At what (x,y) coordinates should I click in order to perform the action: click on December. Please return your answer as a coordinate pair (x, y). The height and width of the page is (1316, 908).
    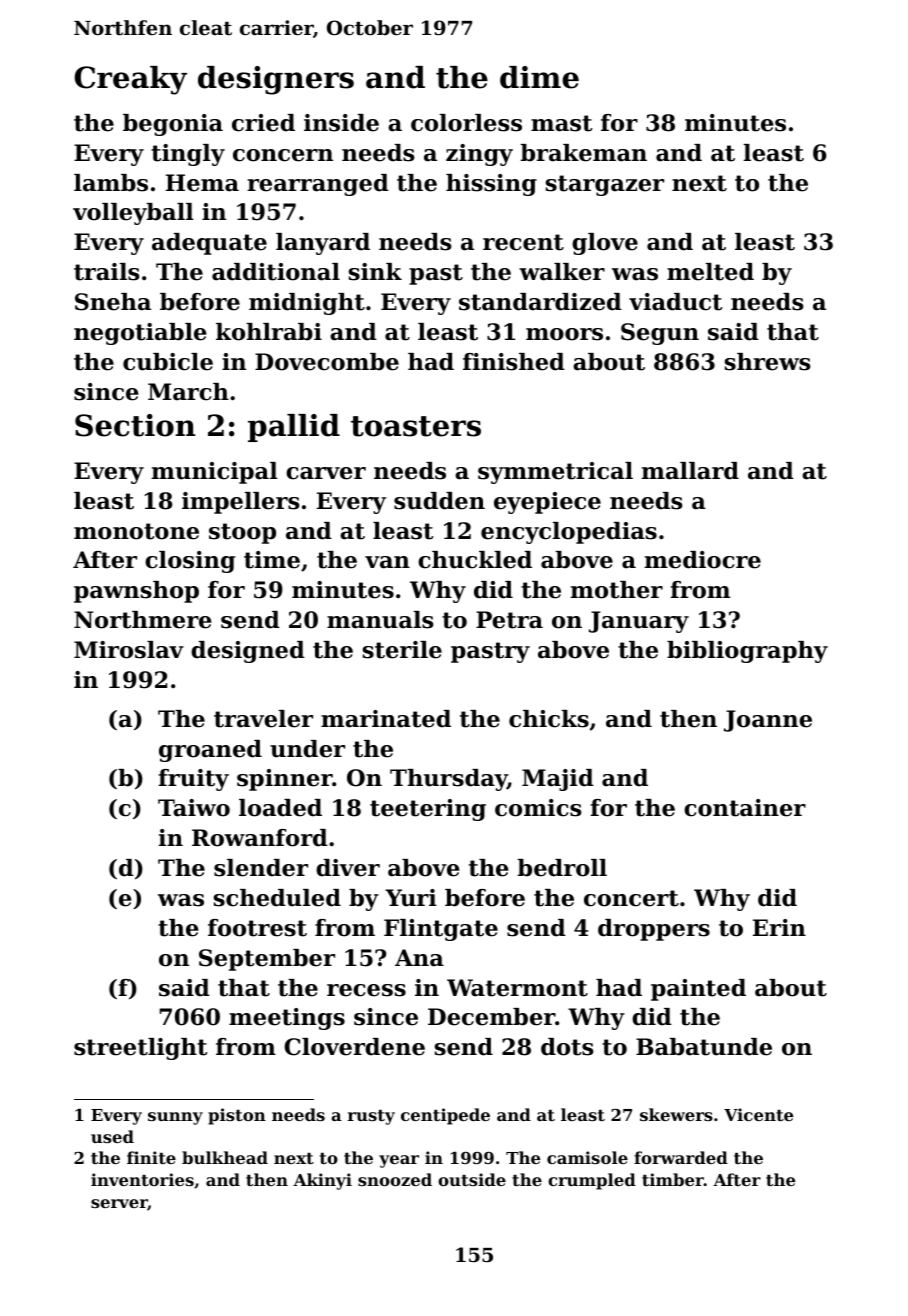
    Looking at the image, I should click on (491, 1017).
